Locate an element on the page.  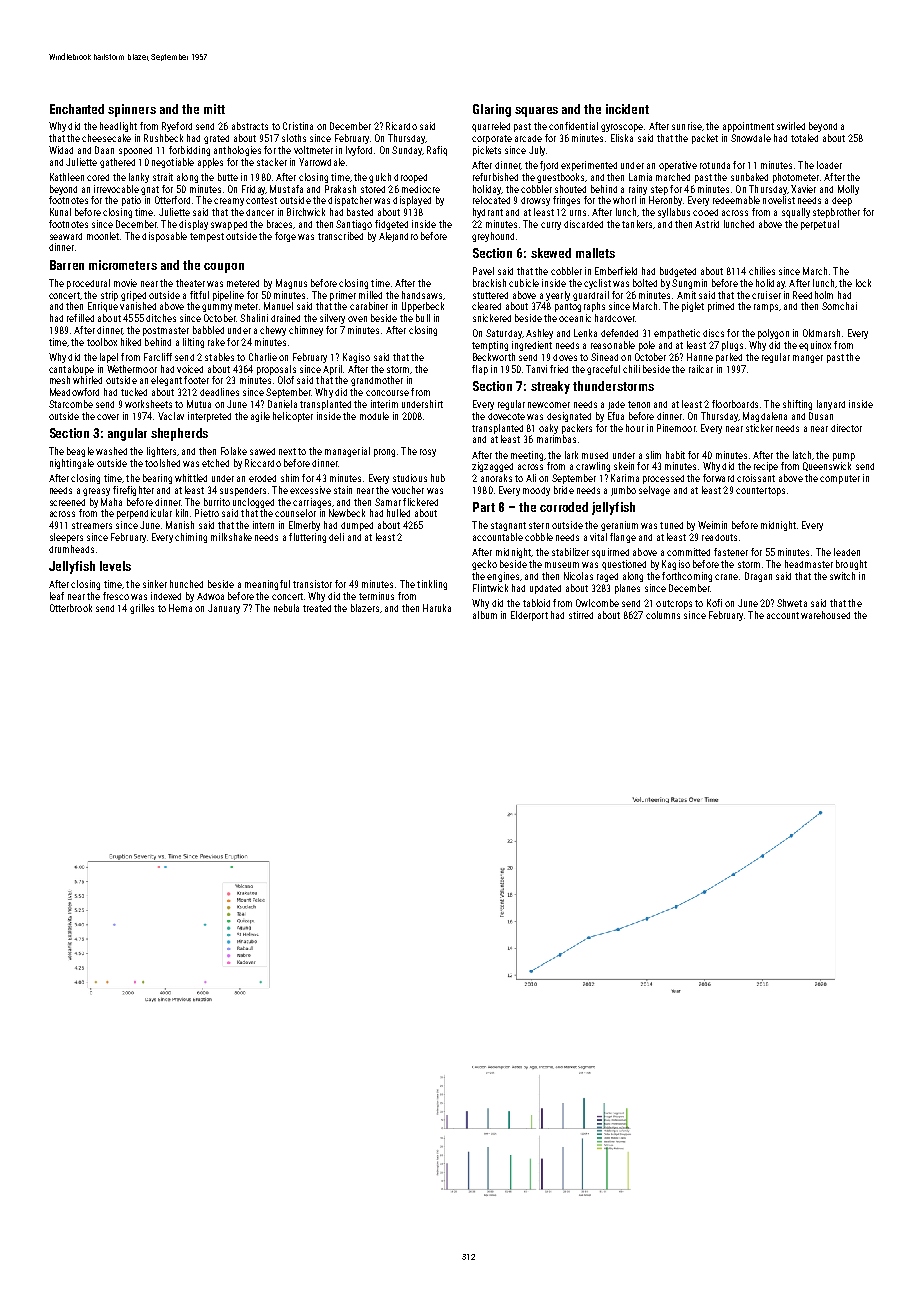
stabilizer is located at coordinates (570, 552).
